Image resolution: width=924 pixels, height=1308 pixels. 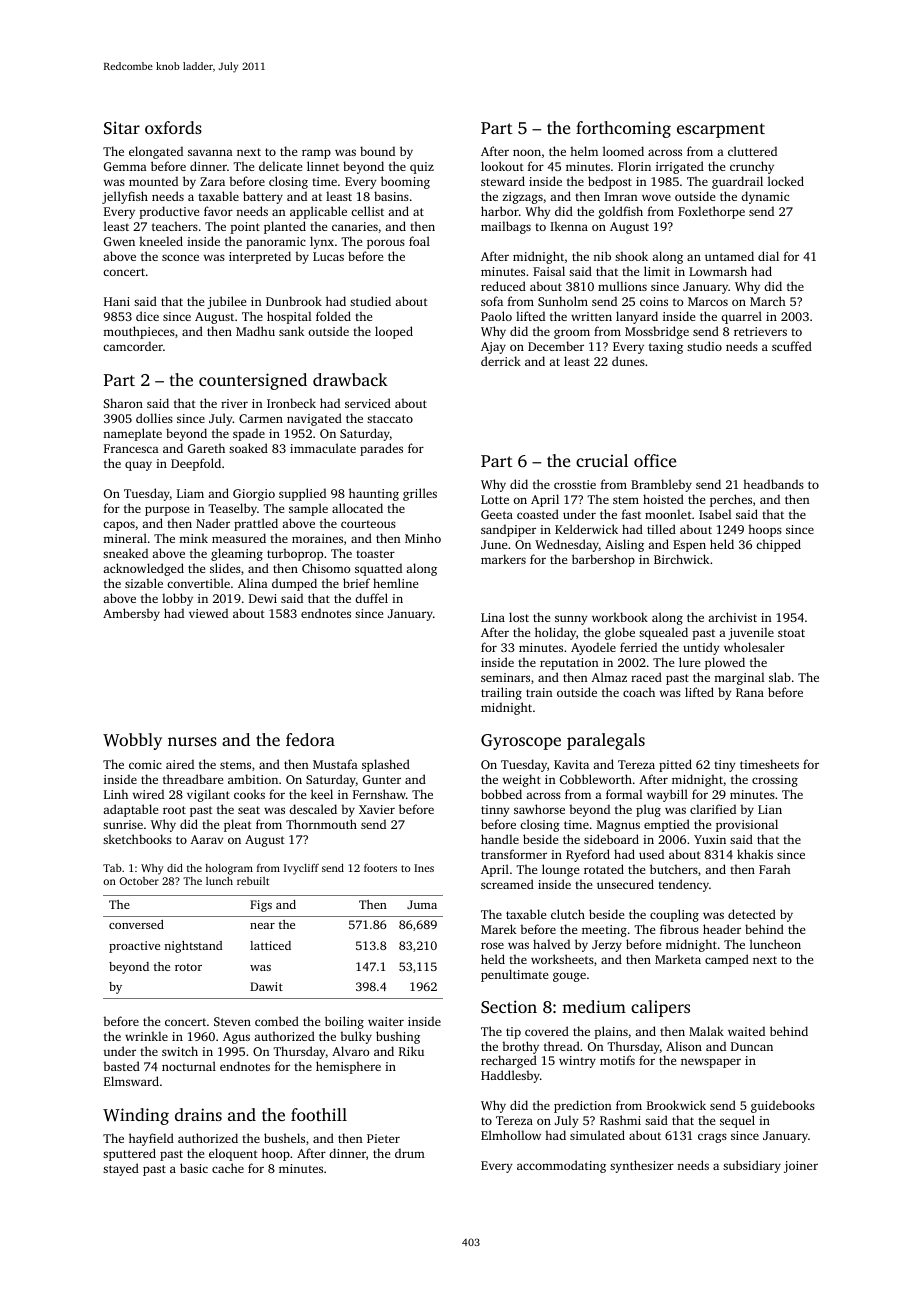 I want to click on haunting, so click(x=374, y=494).
